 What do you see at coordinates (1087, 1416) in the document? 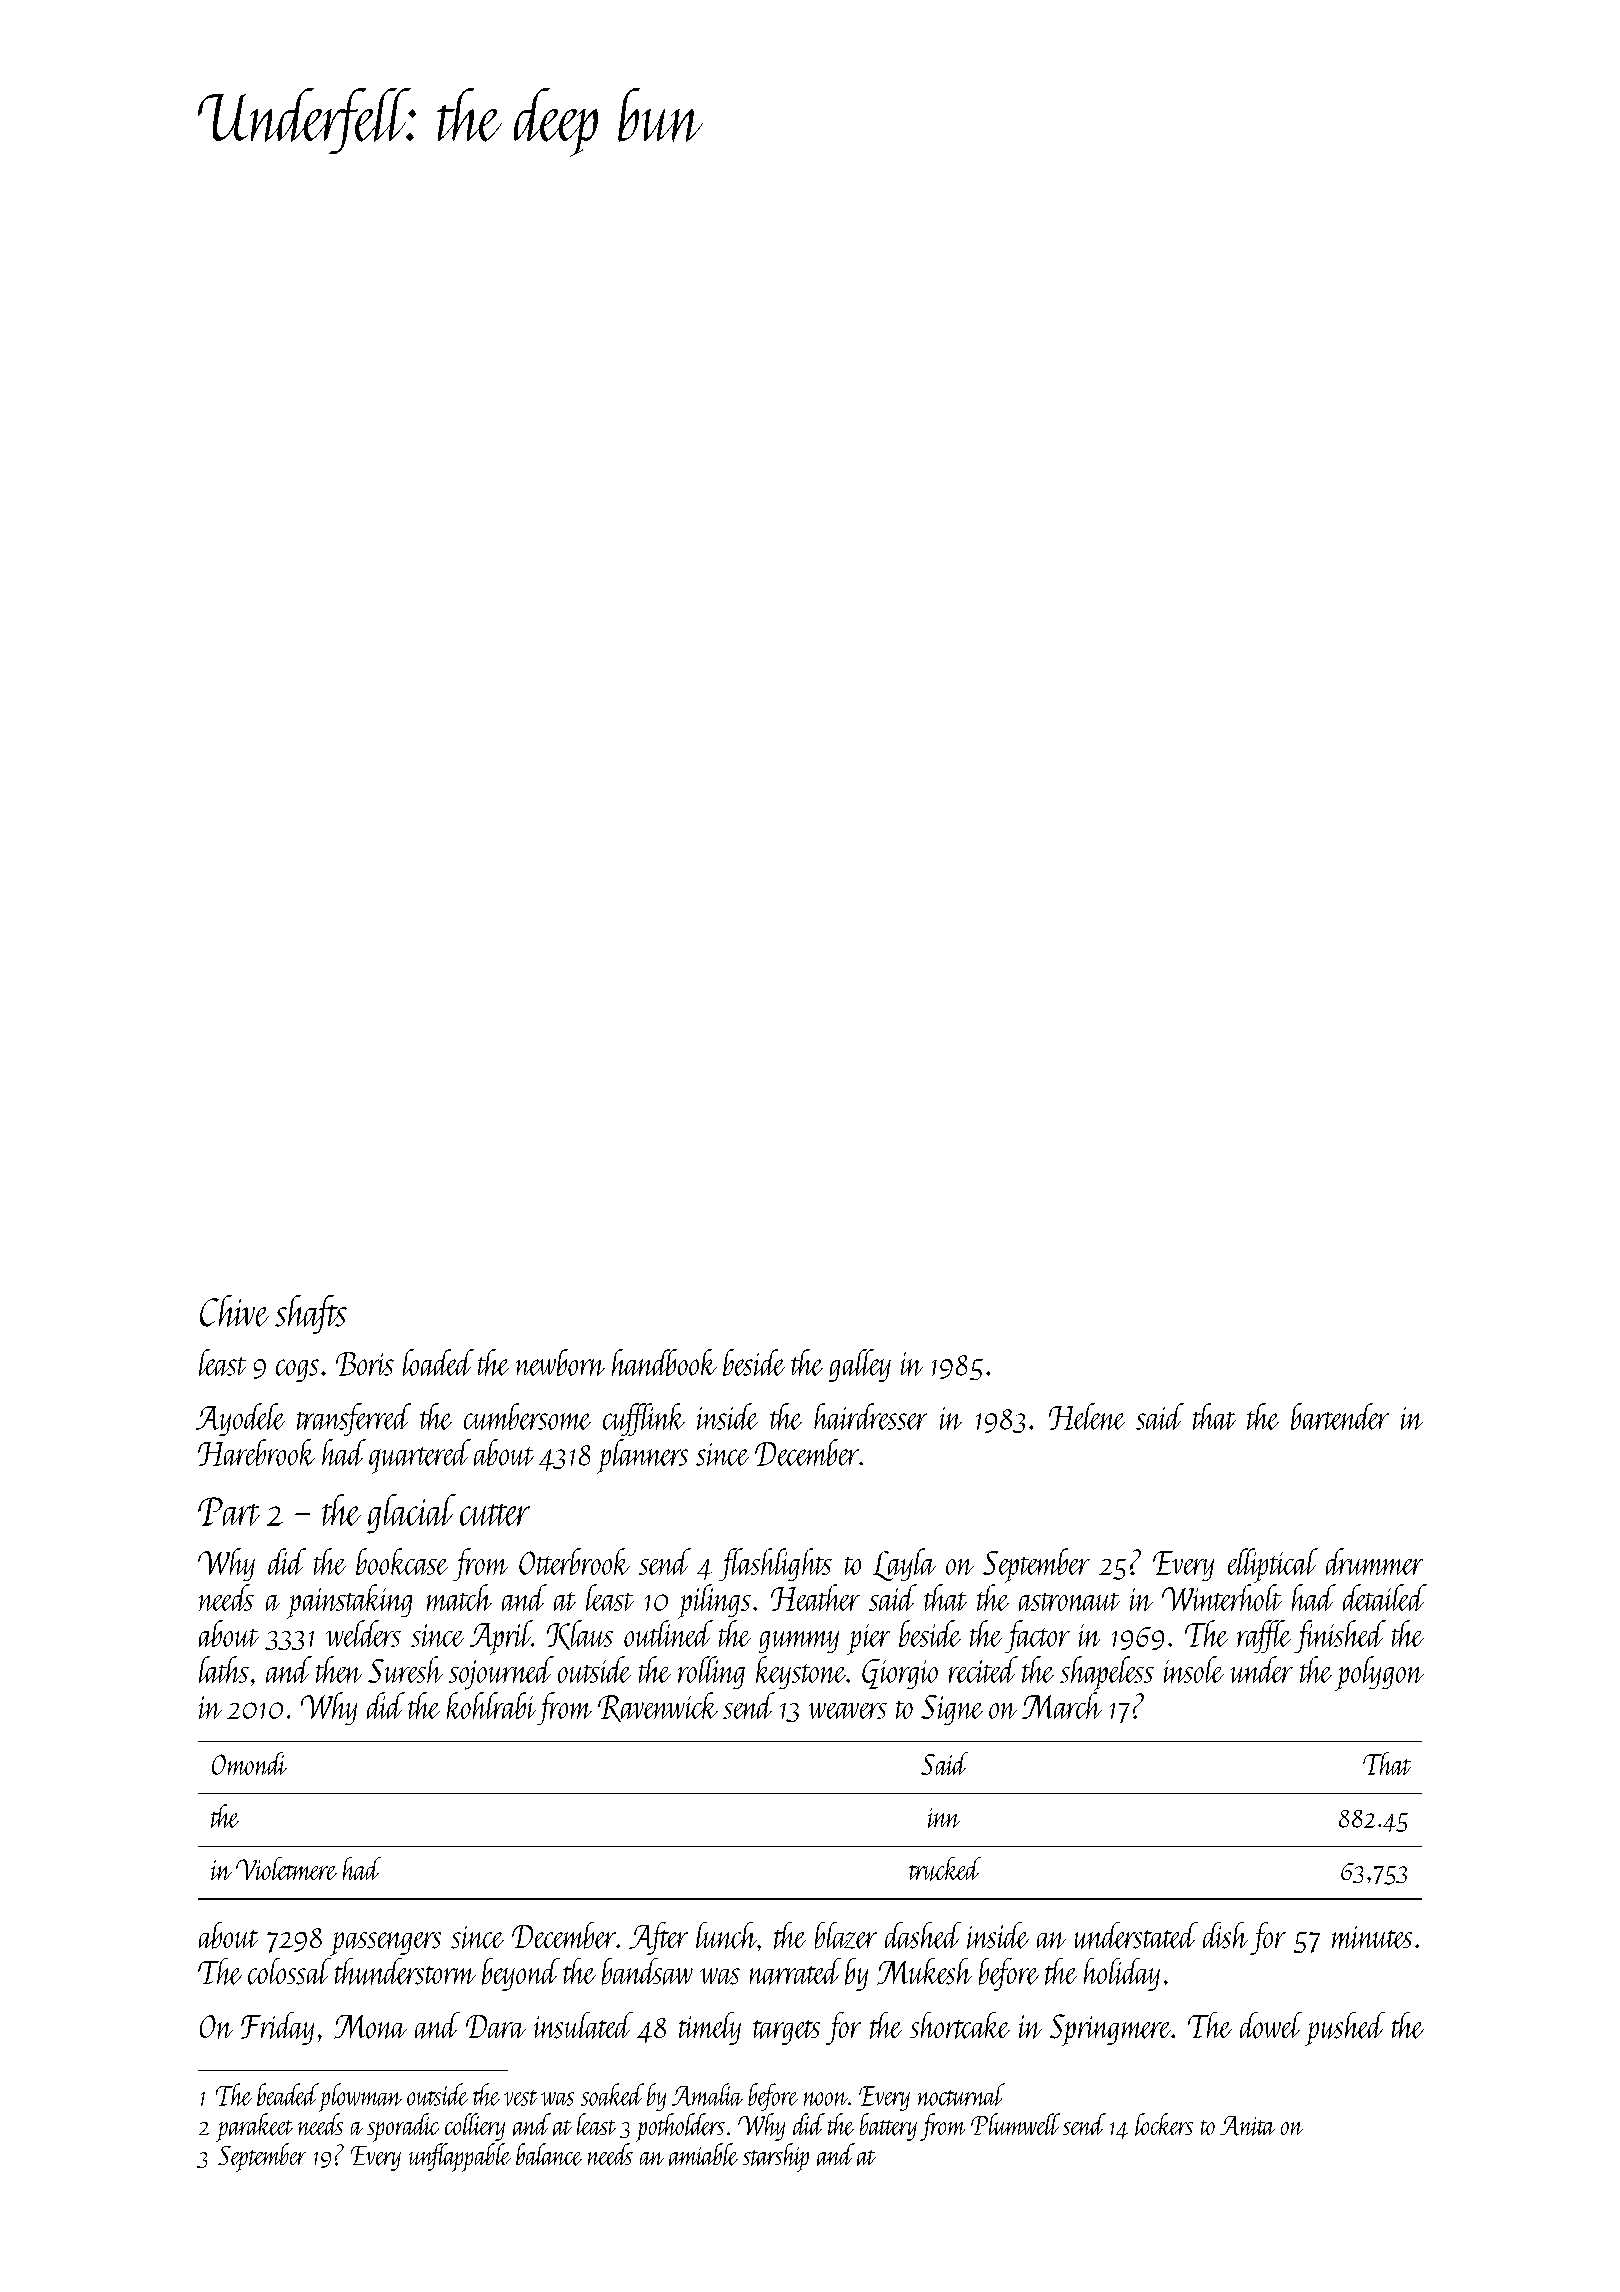
I see `Helene` at bounding box center [1087, 1416].
